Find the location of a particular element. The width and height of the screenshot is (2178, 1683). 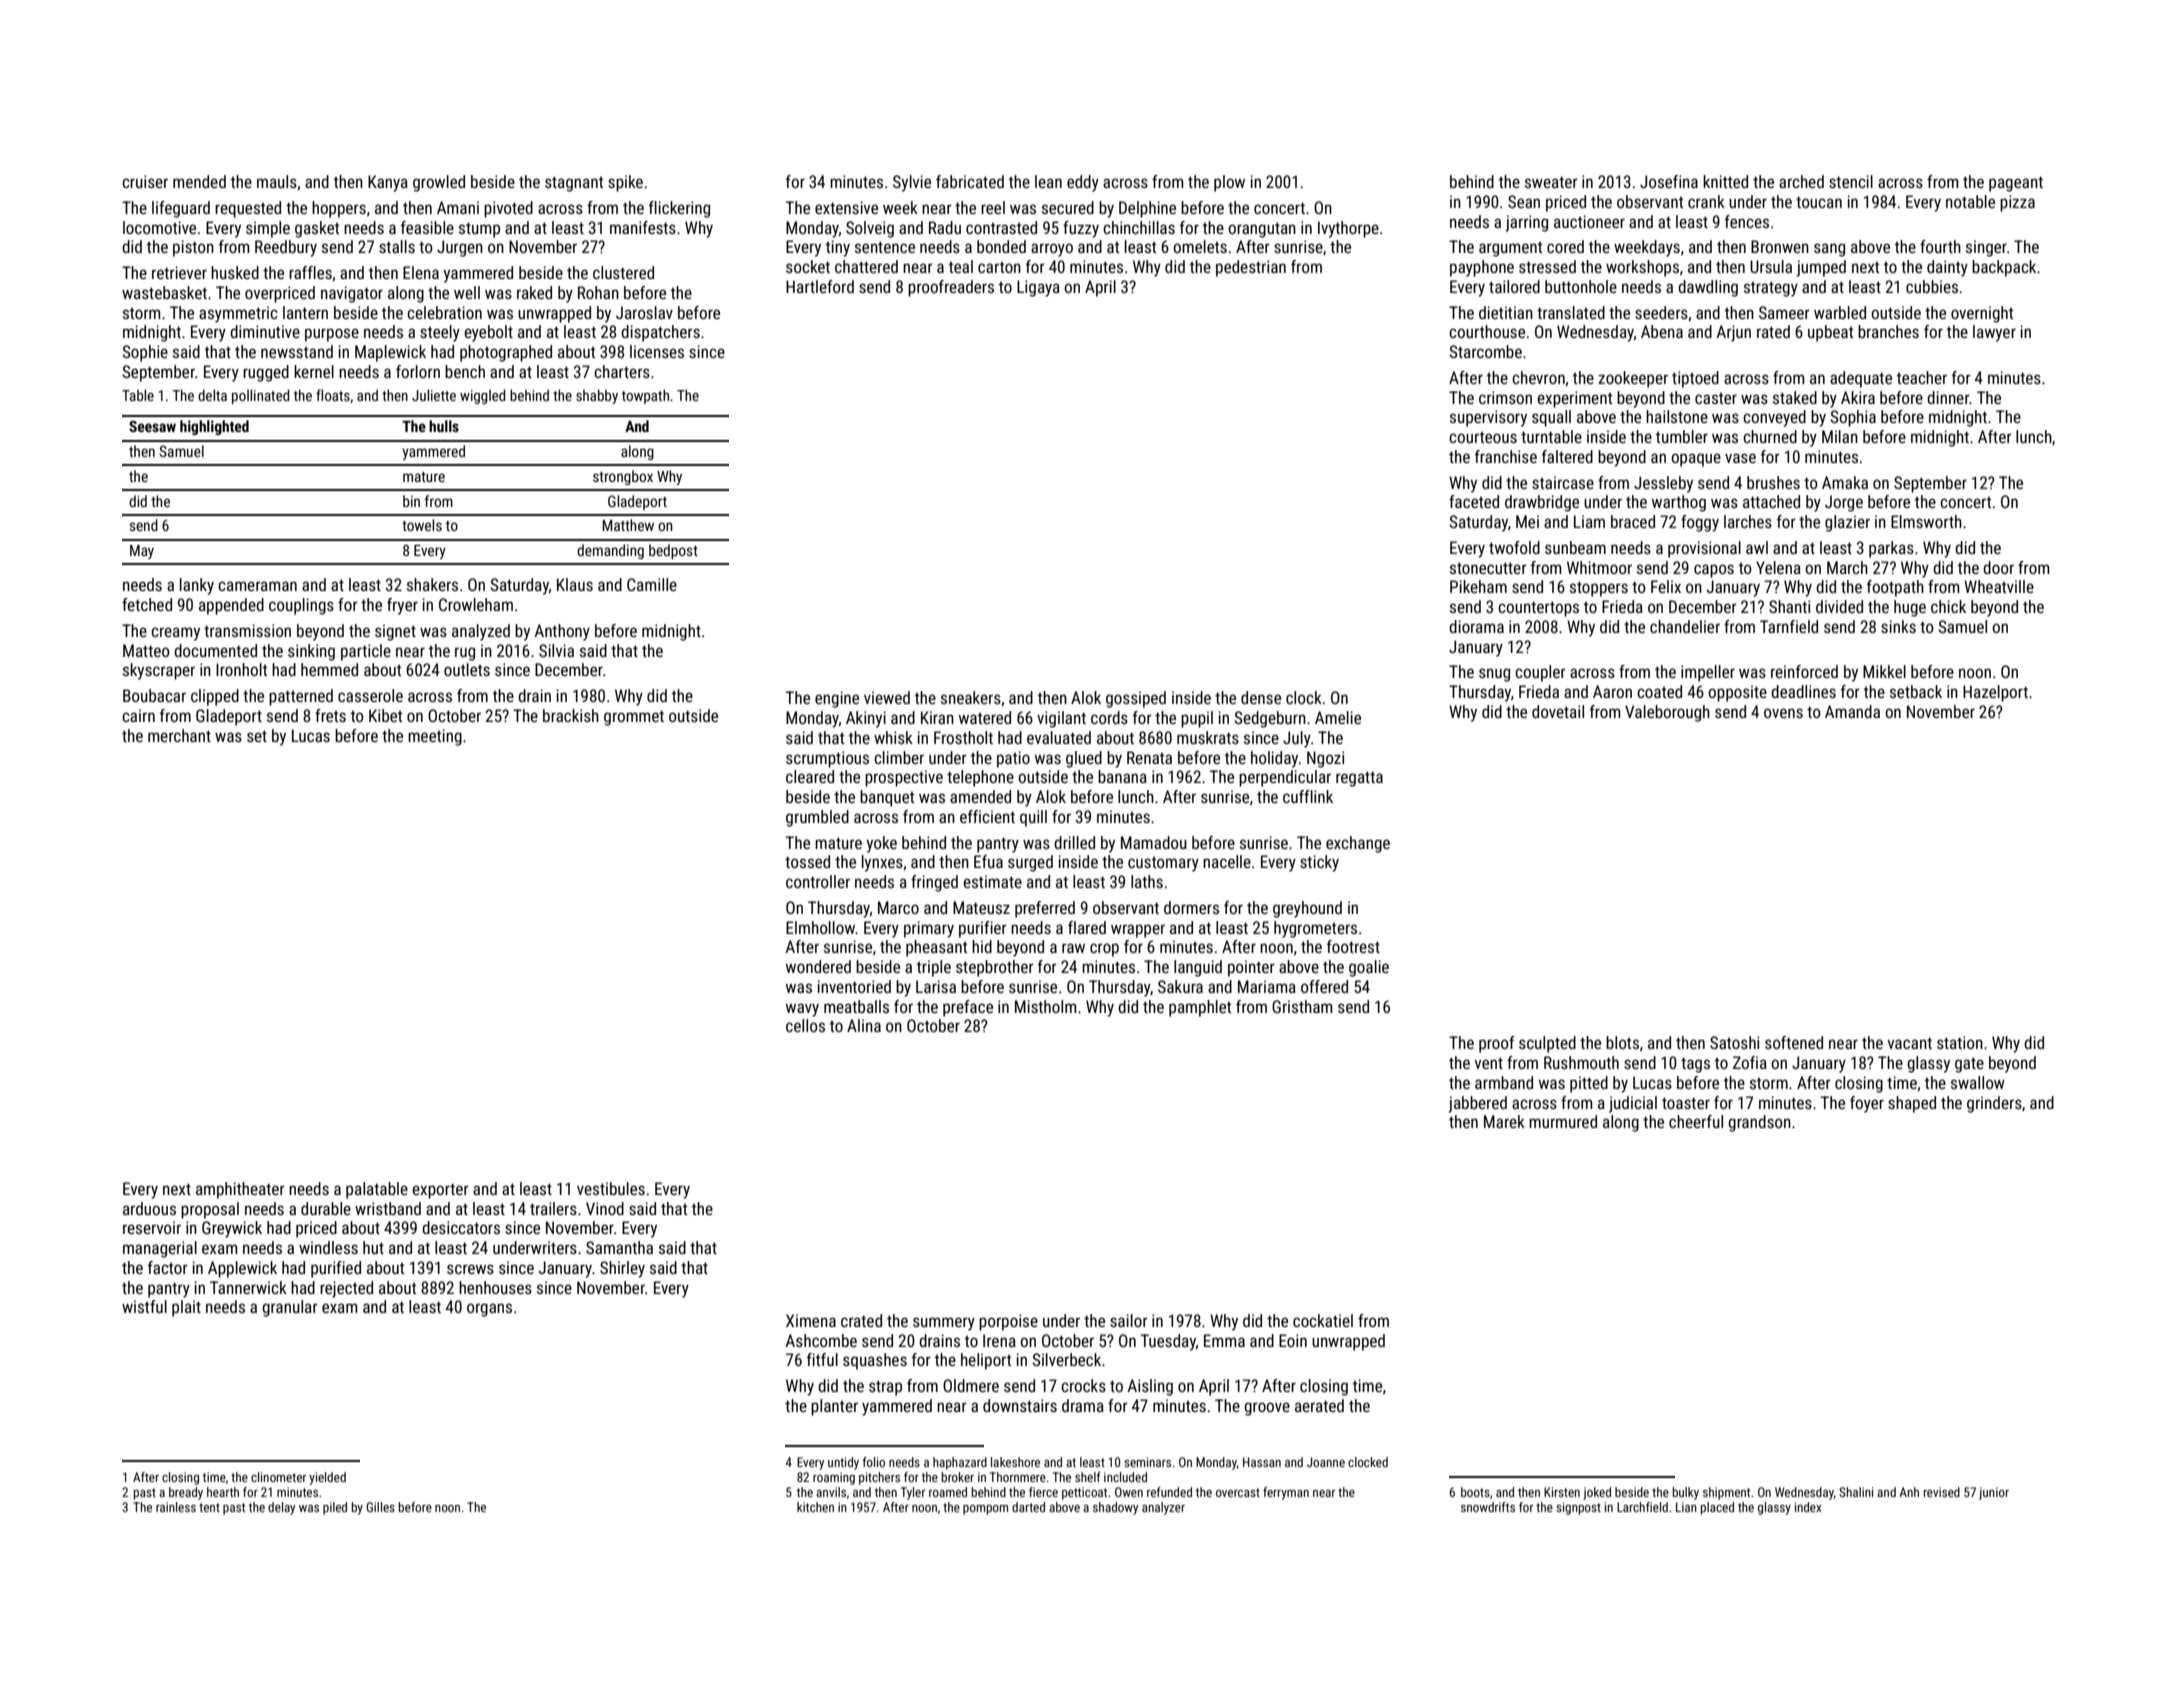

clinometer is located at coordinates (278, 1477).
